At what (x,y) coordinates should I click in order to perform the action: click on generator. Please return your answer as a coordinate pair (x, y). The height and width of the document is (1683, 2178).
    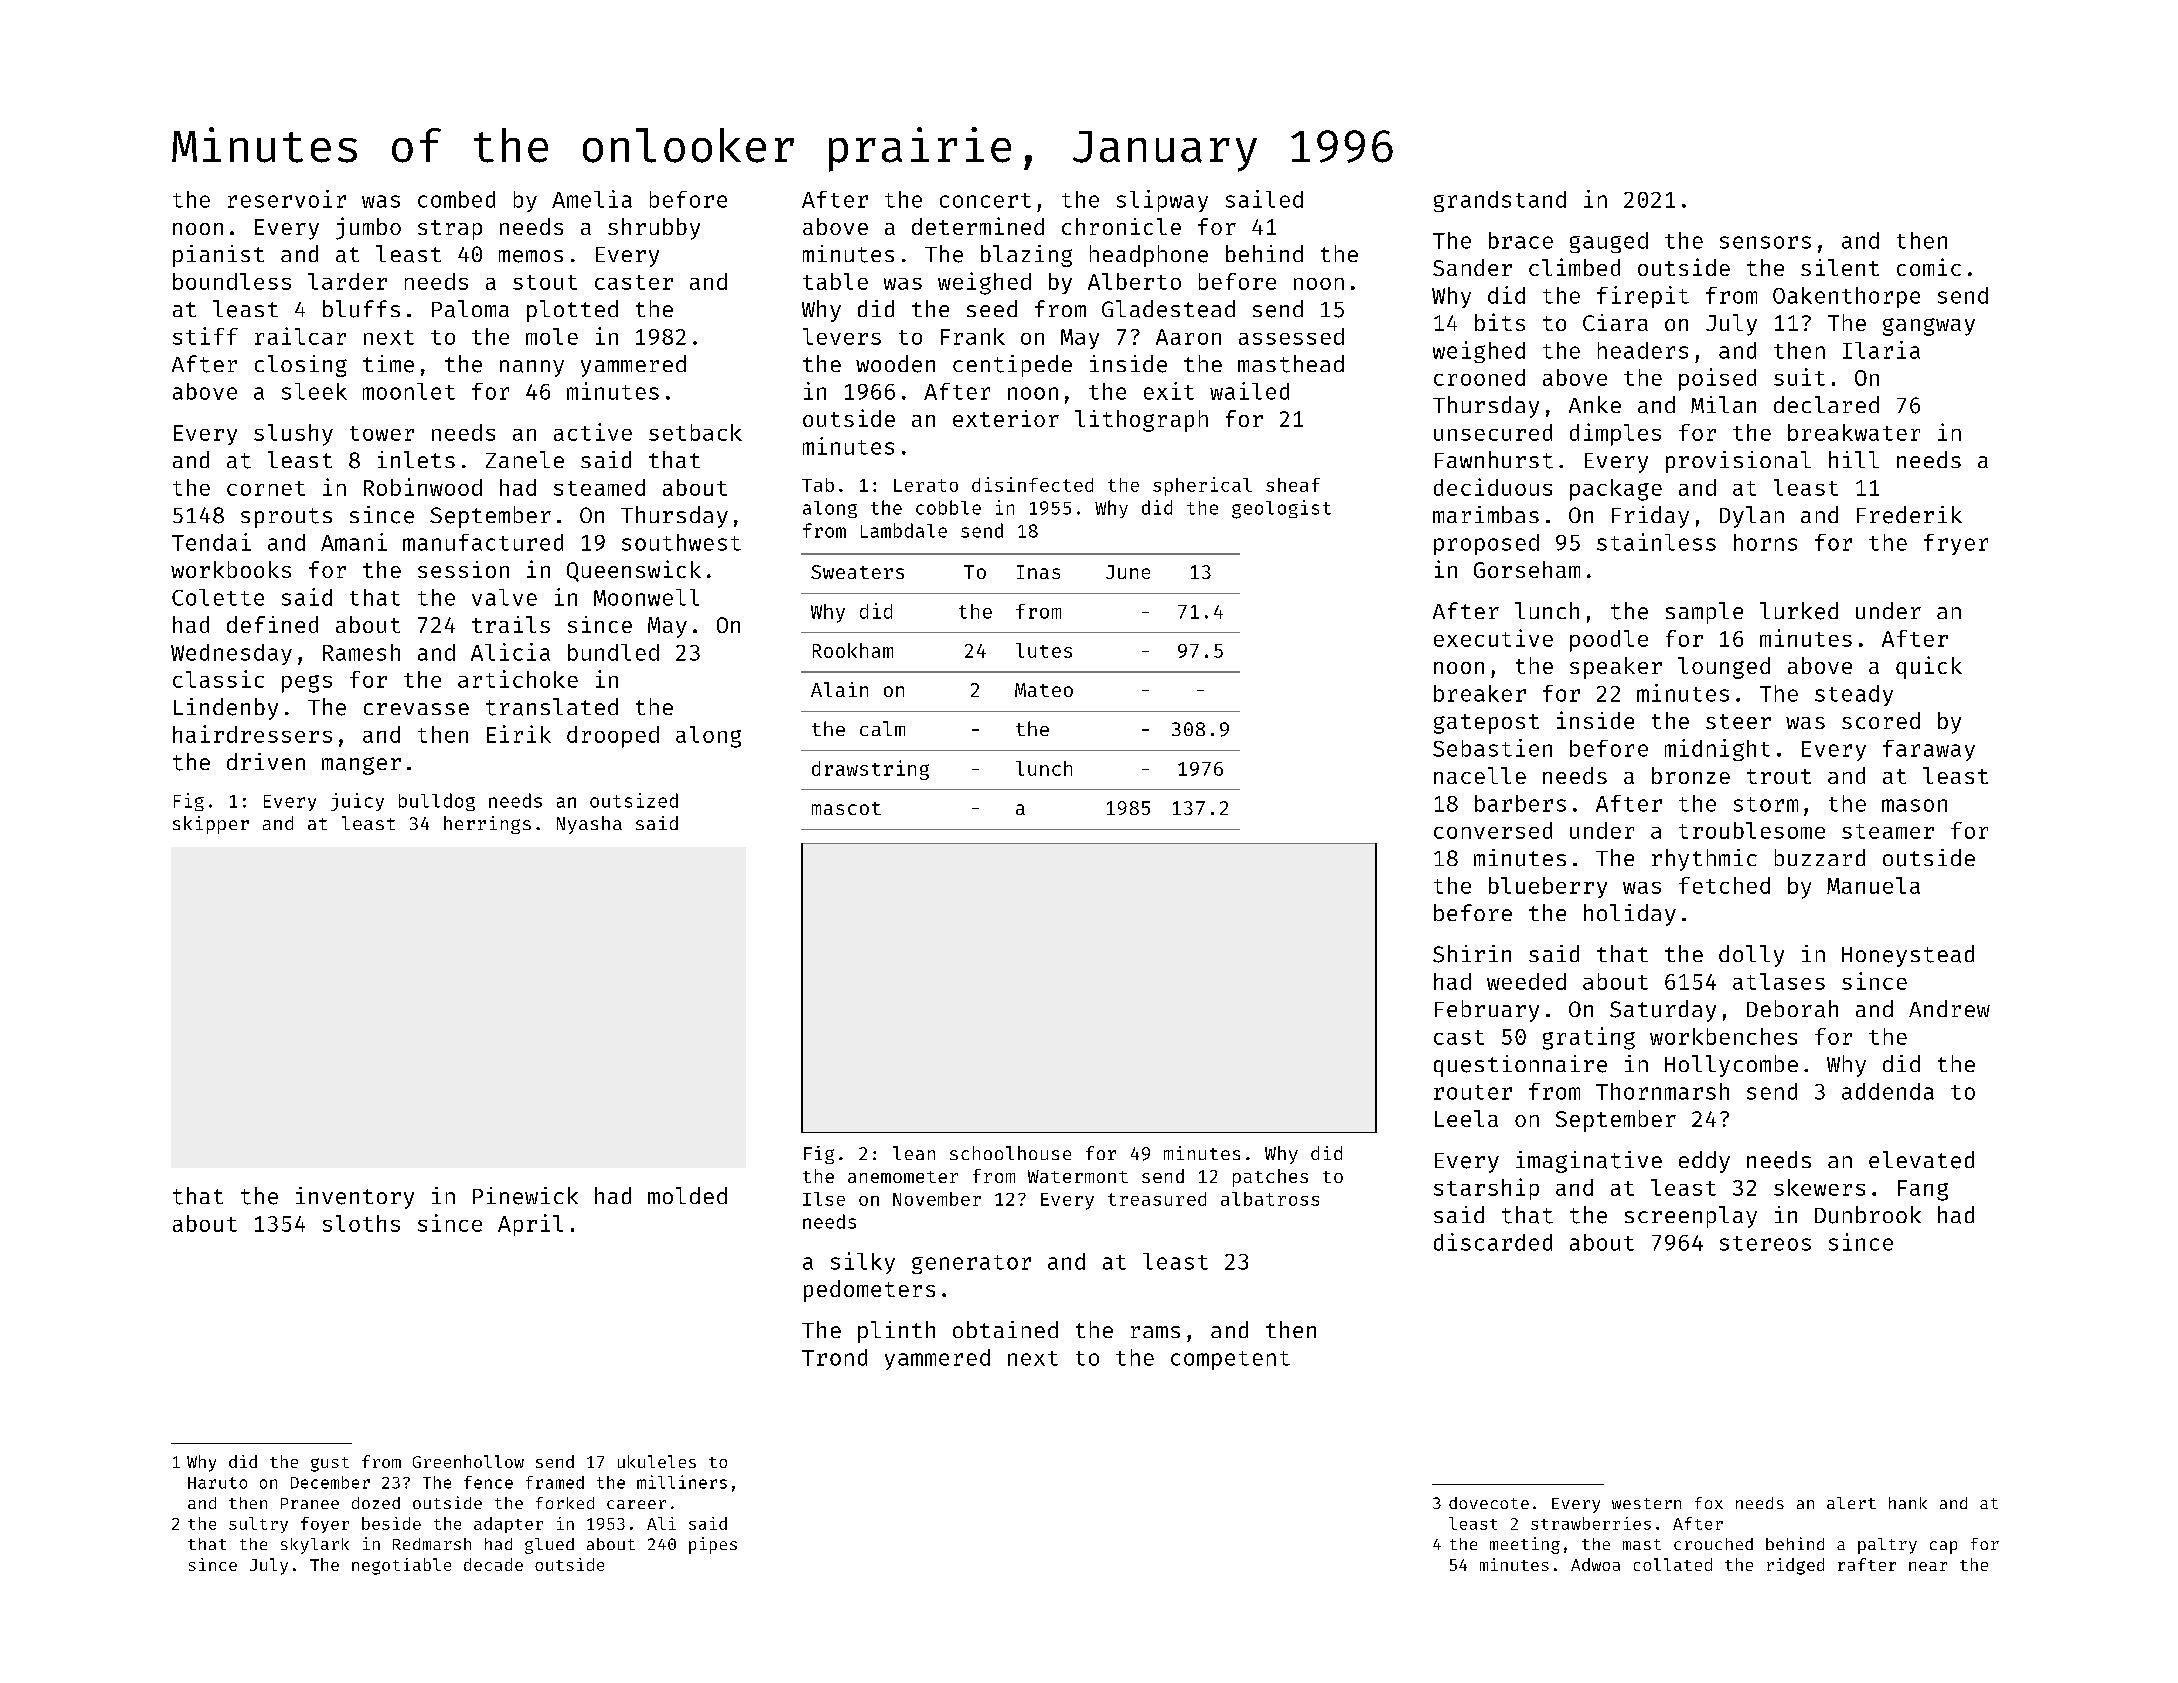
    Looking at the image, I should click on (971, 1264).
